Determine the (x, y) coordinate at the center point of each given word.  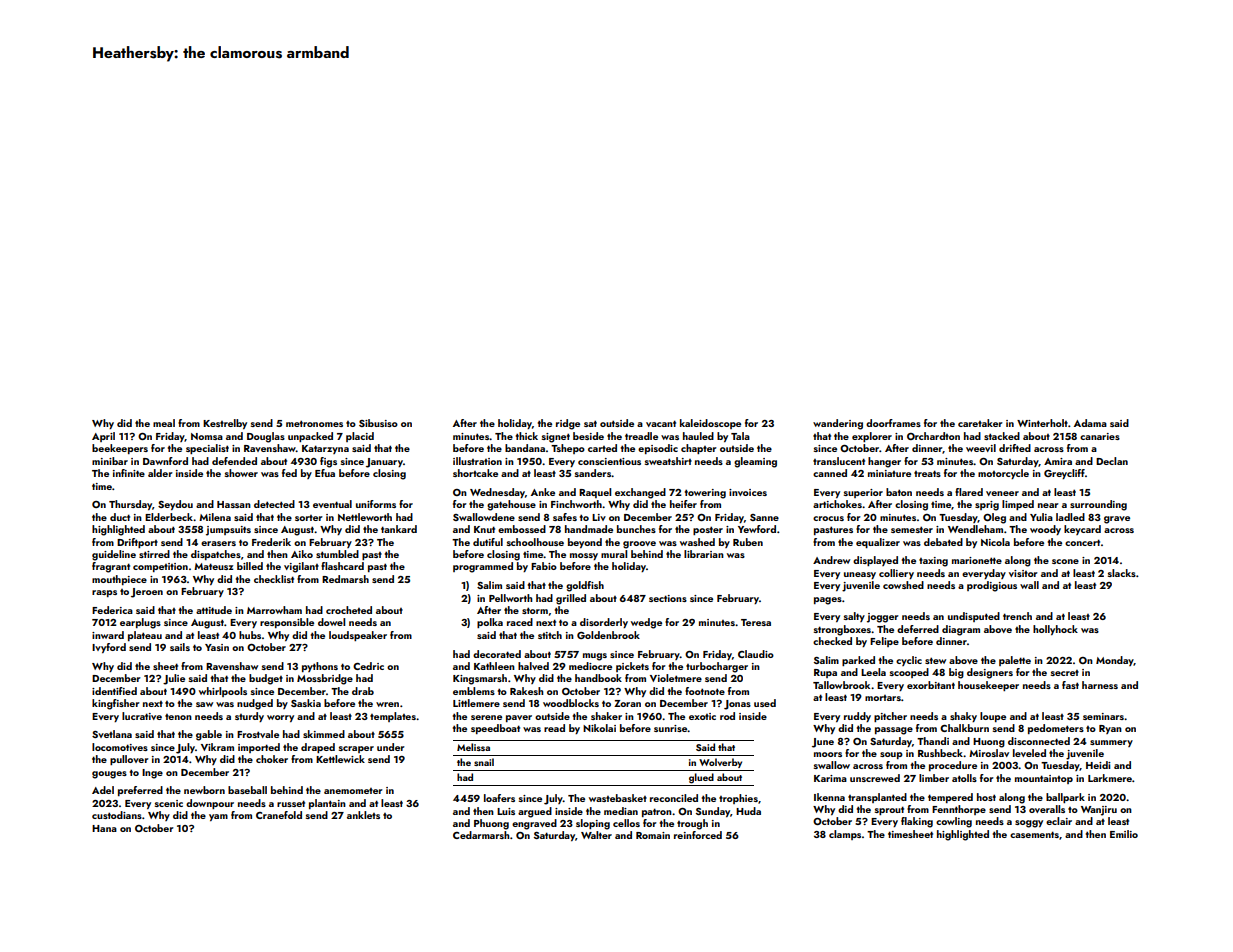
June (823, 743)
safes (565, 517)
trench (1017, 616)
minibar (110, 461)
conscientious (609, 461)
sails (180, 647)
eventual (332, 504)
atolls (964, 778)
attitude (214, 610)
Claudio (756, 654)
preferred (140, 791)
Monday (1115, 661)
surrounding (1098, 505)
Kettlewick (340, 759)
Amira (1058, 461)
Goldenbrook (608, 635)
